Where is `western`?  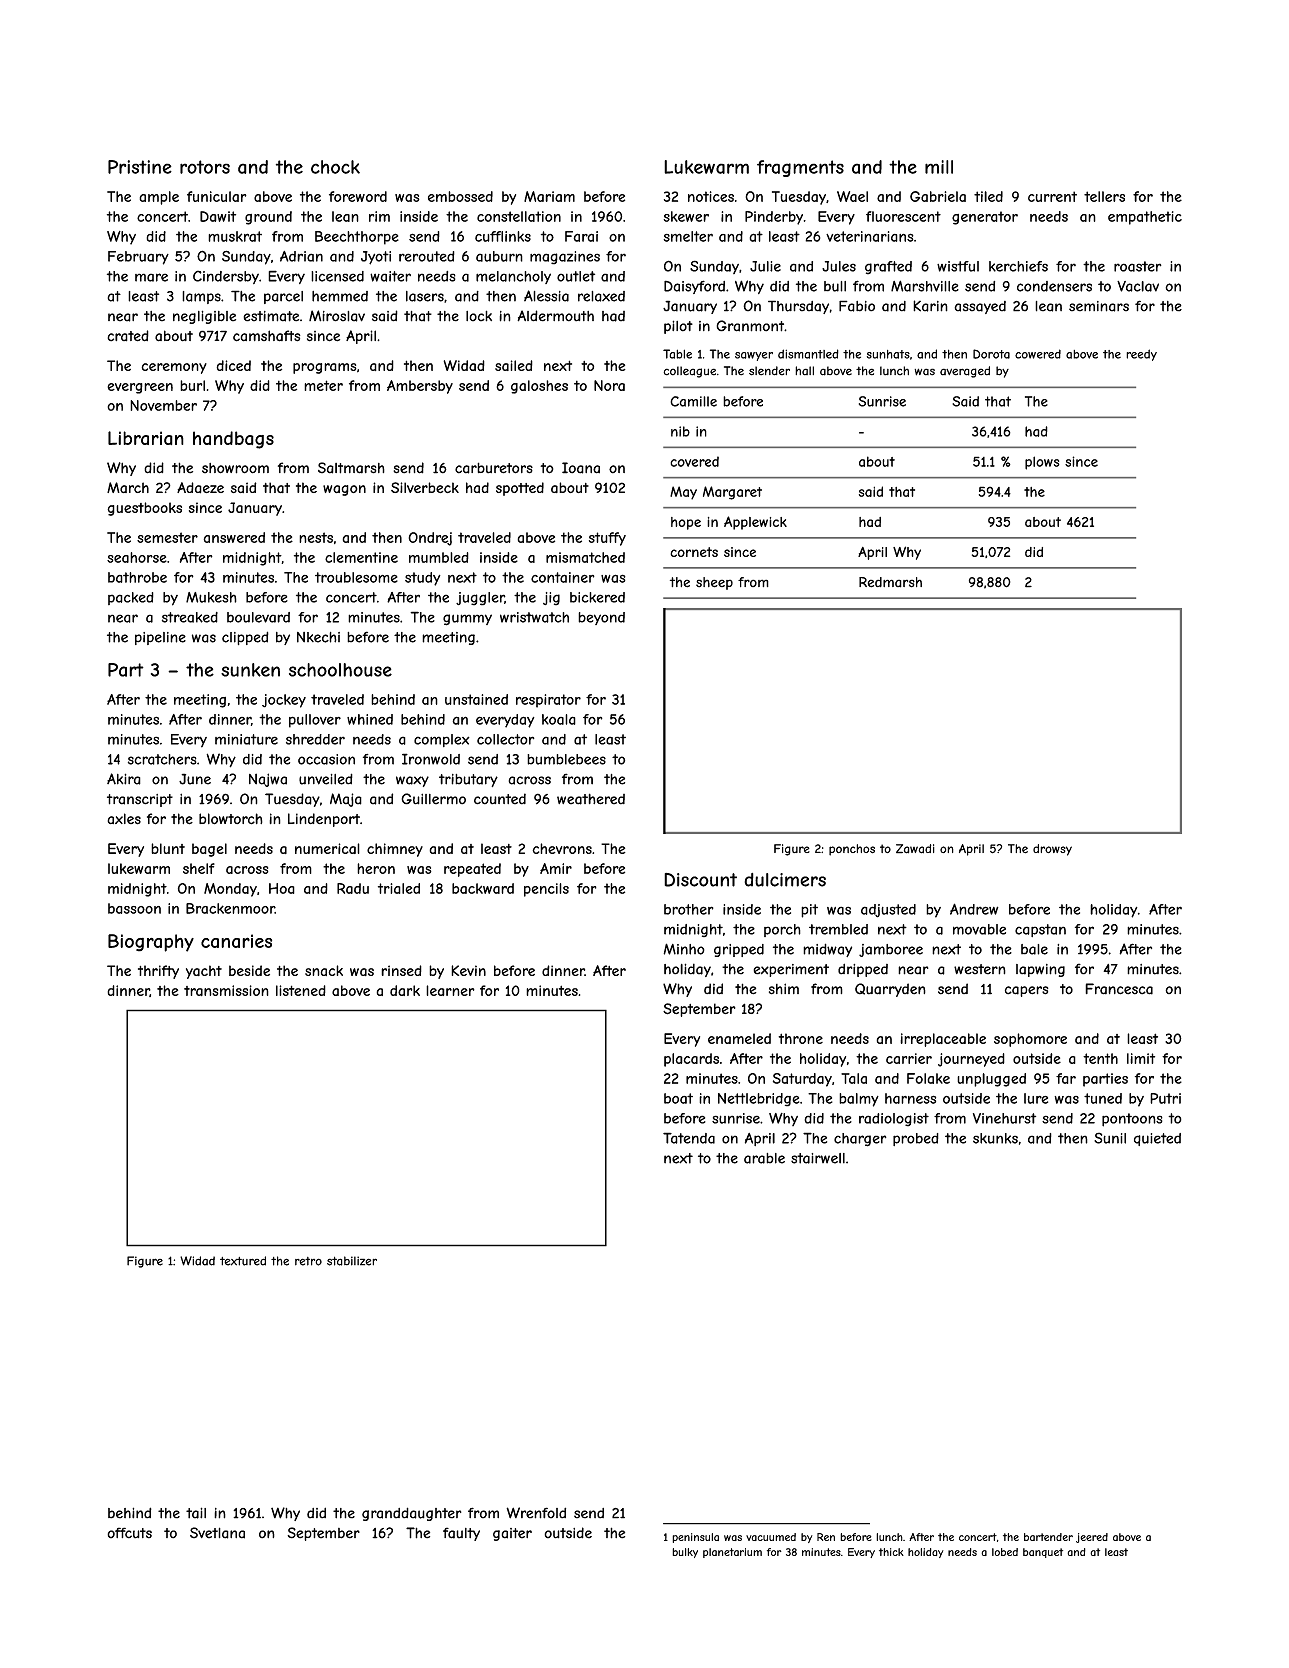
western is located at coordinates (980, 969).
